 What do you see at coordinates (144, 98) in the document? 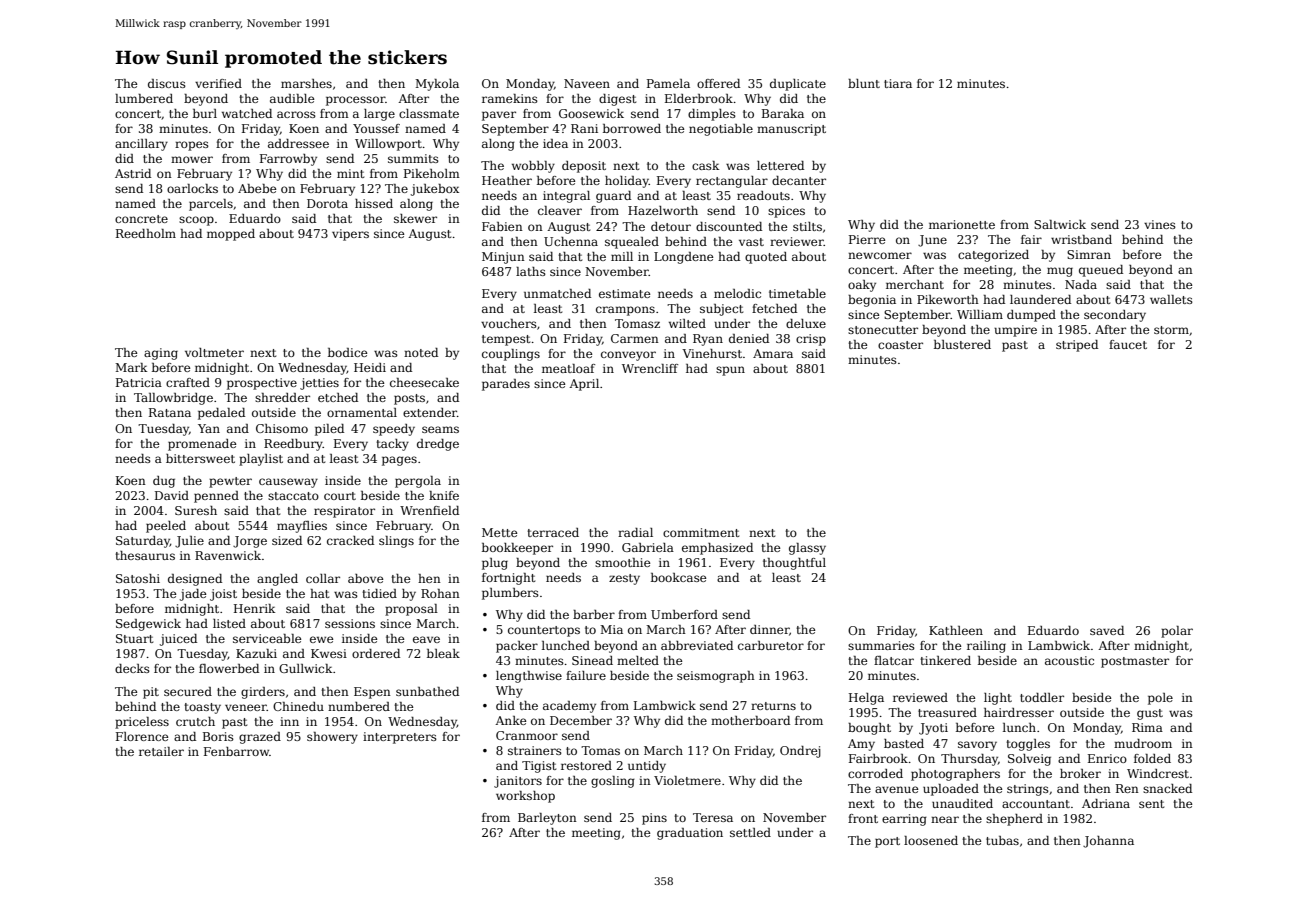
I see `lumbered` at bounding box center [144, 98].
